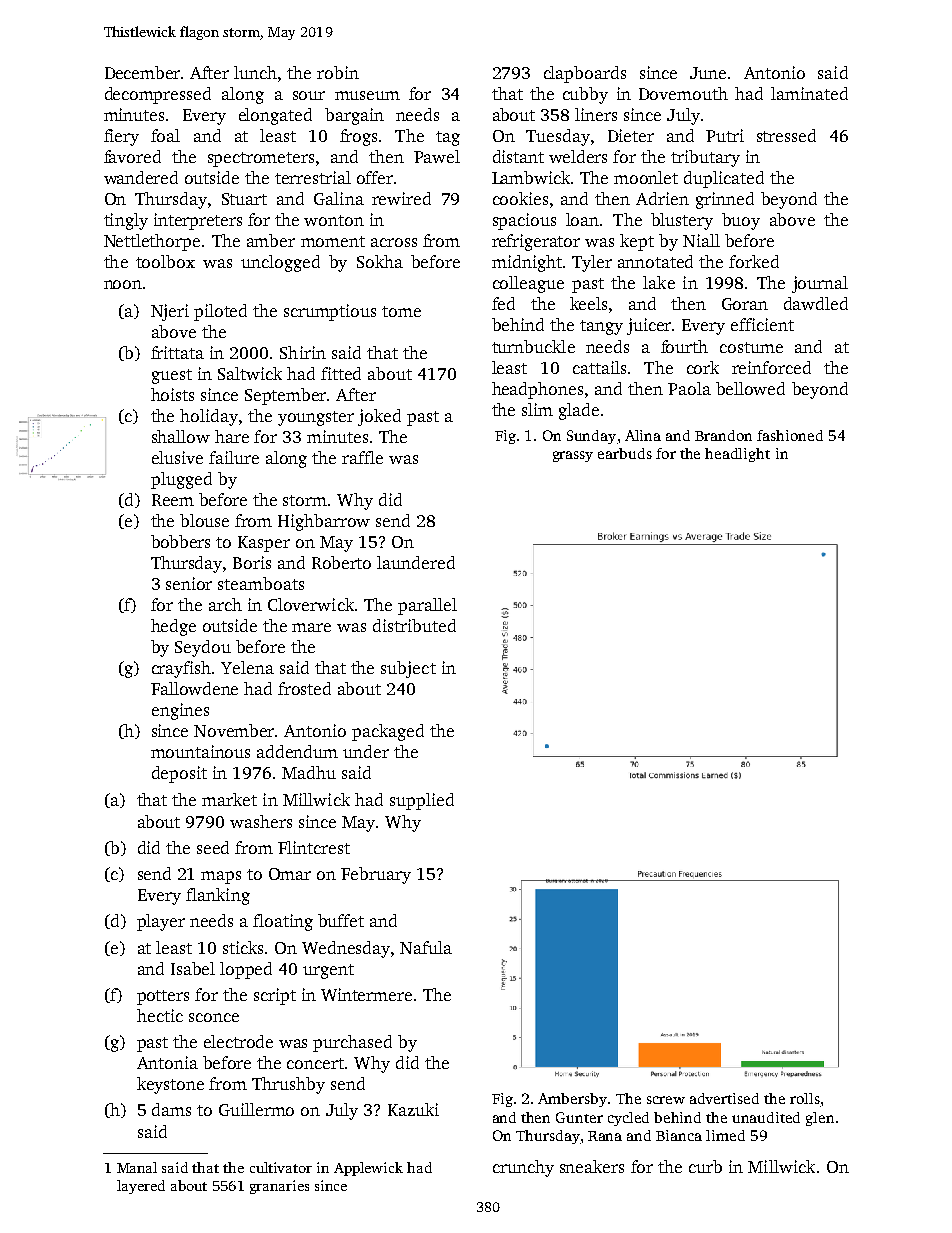  I want to click on spectrometers, so click(261, 159).
